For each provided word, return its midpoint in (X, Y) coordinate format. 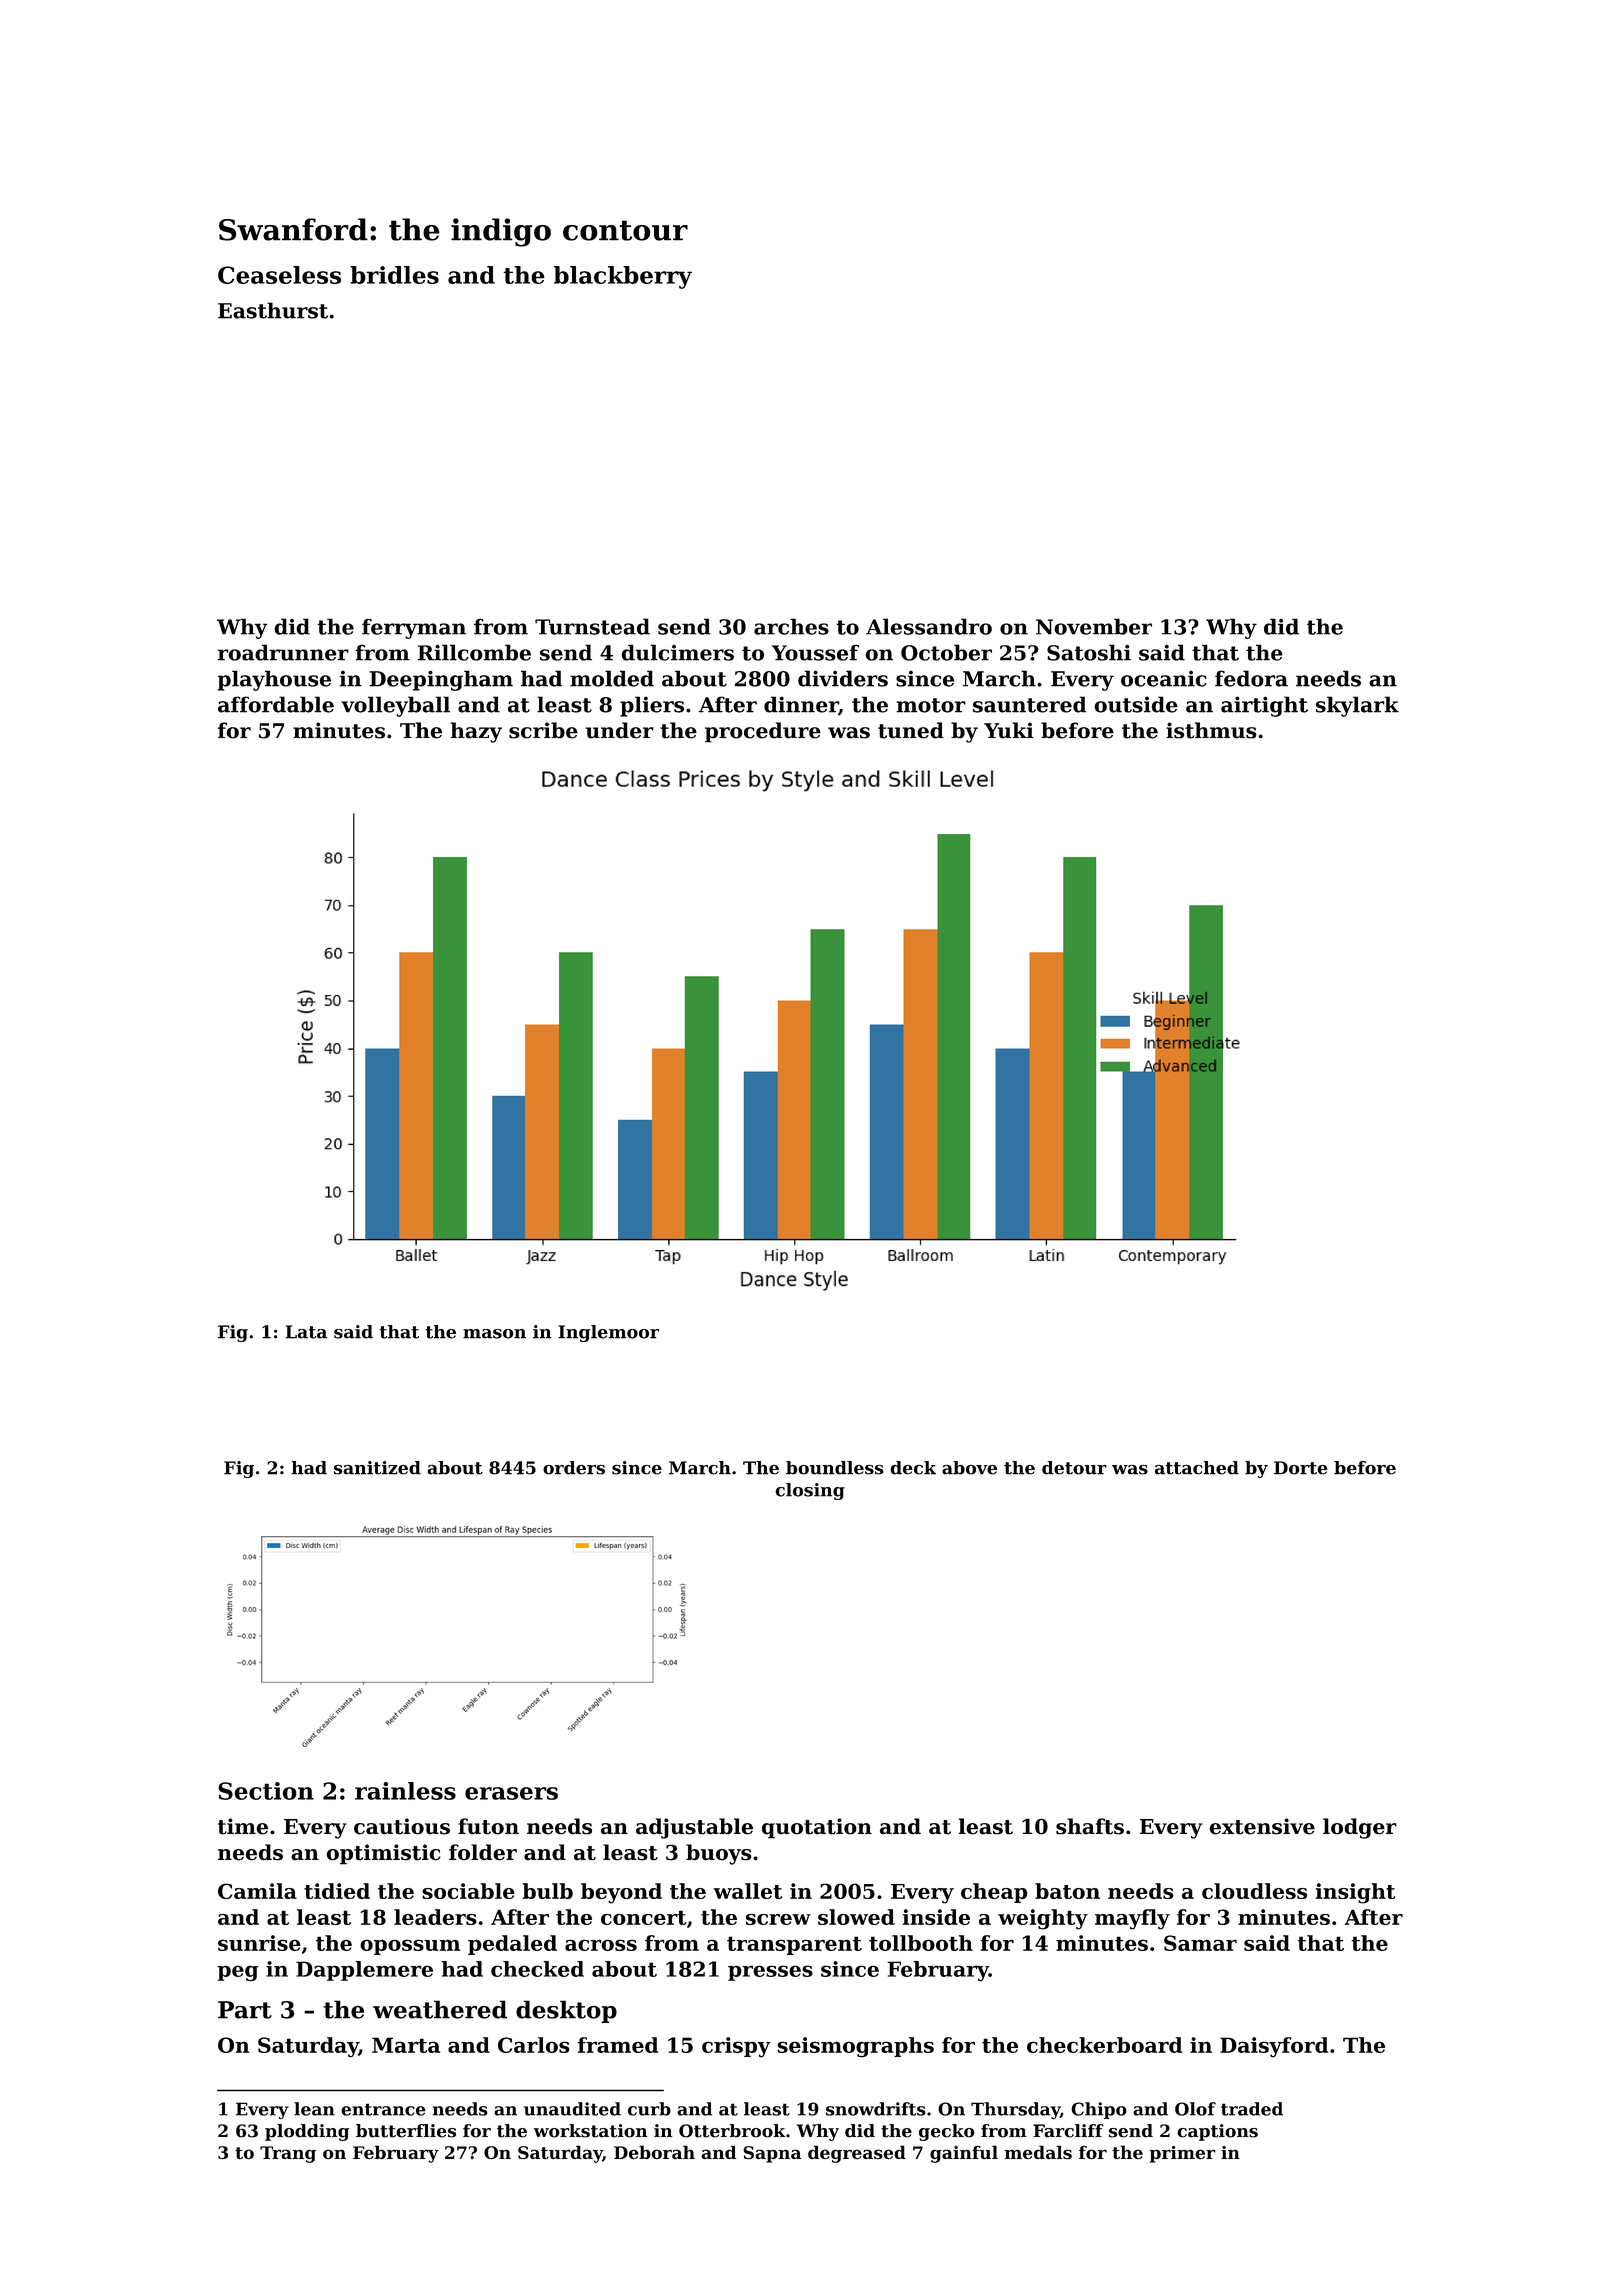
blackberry (623, 277)
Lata (306, 1332)
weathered (440, 2009)
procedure (763, 732)
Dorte (1301, 1468)
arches (791, 626)
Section (266, 1791)
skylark (1357, 706)
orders (574, 1468)
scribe (543, 730)
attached (1197, 1468)
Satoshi (1089, 652)
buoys (719, 1854)
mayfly (1132, 1919)
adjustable (694, 1828)
